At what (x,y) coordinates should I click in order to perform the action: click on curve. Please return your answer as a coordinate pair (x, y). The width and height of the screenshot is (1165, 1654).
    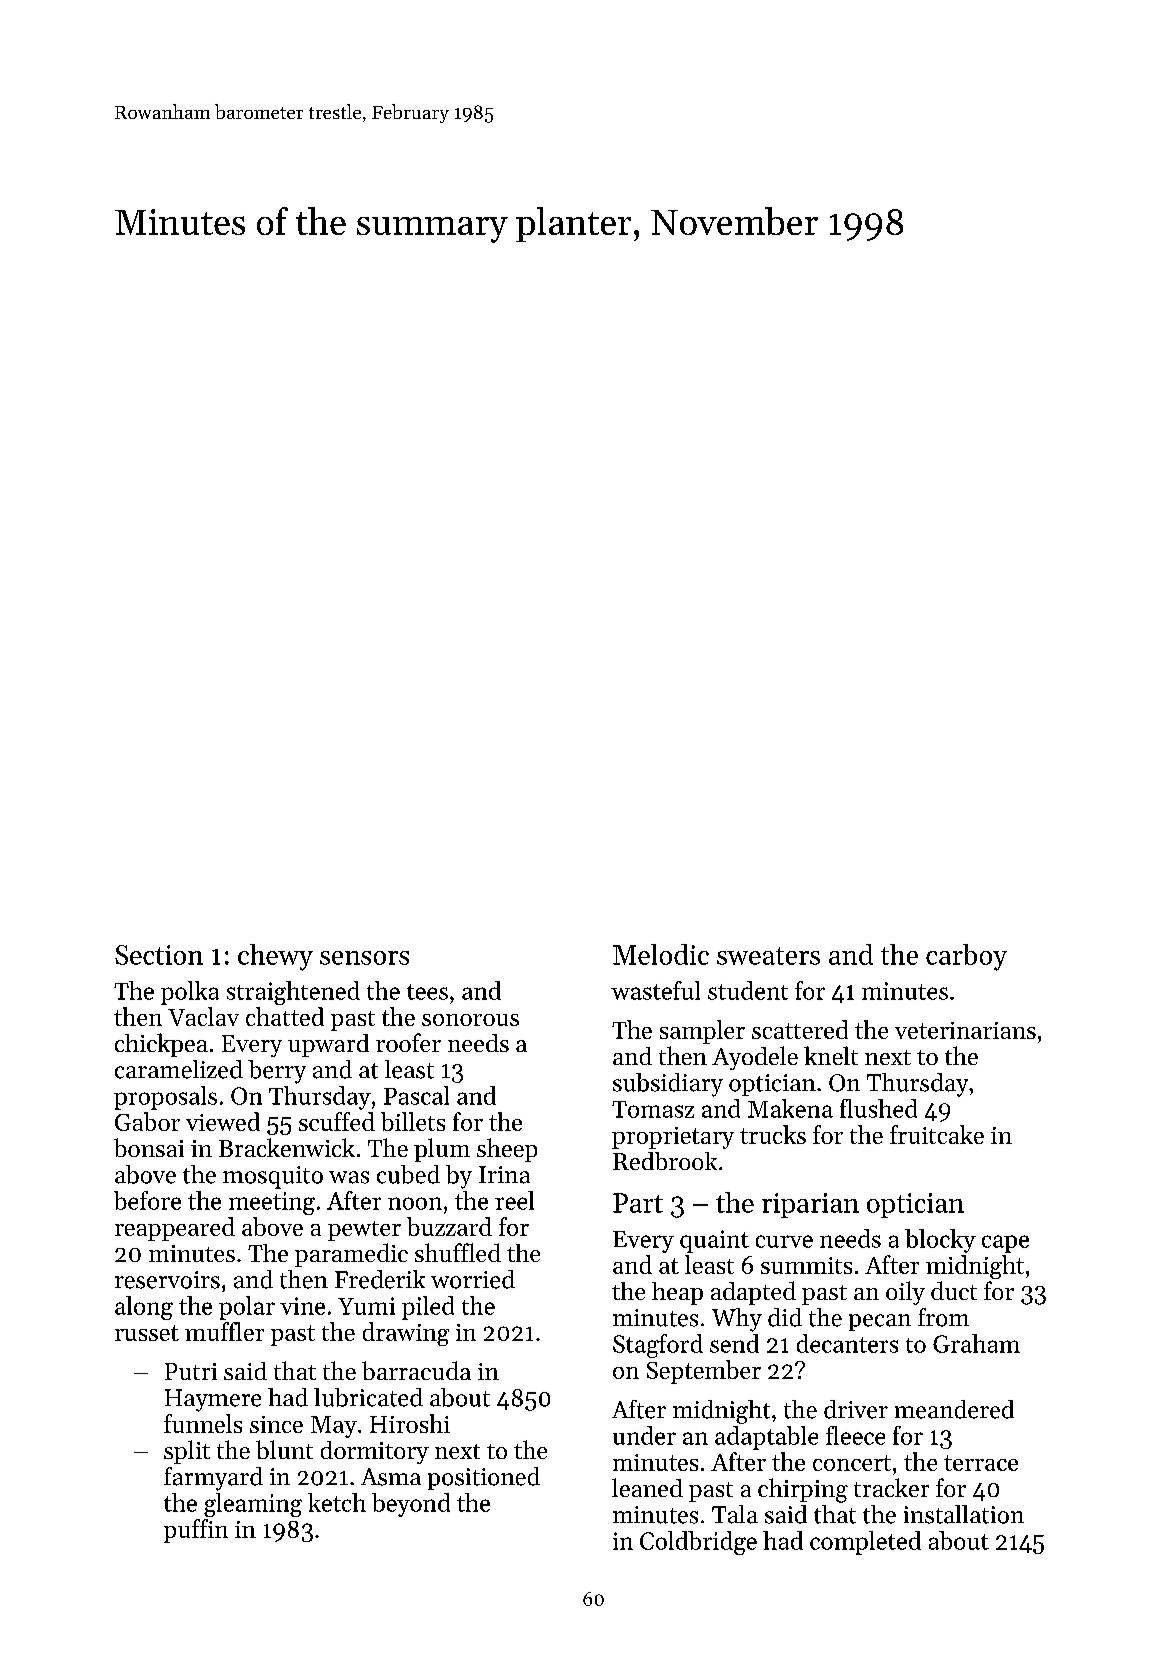
    Looking at the image, I should click on (784, 1241).
